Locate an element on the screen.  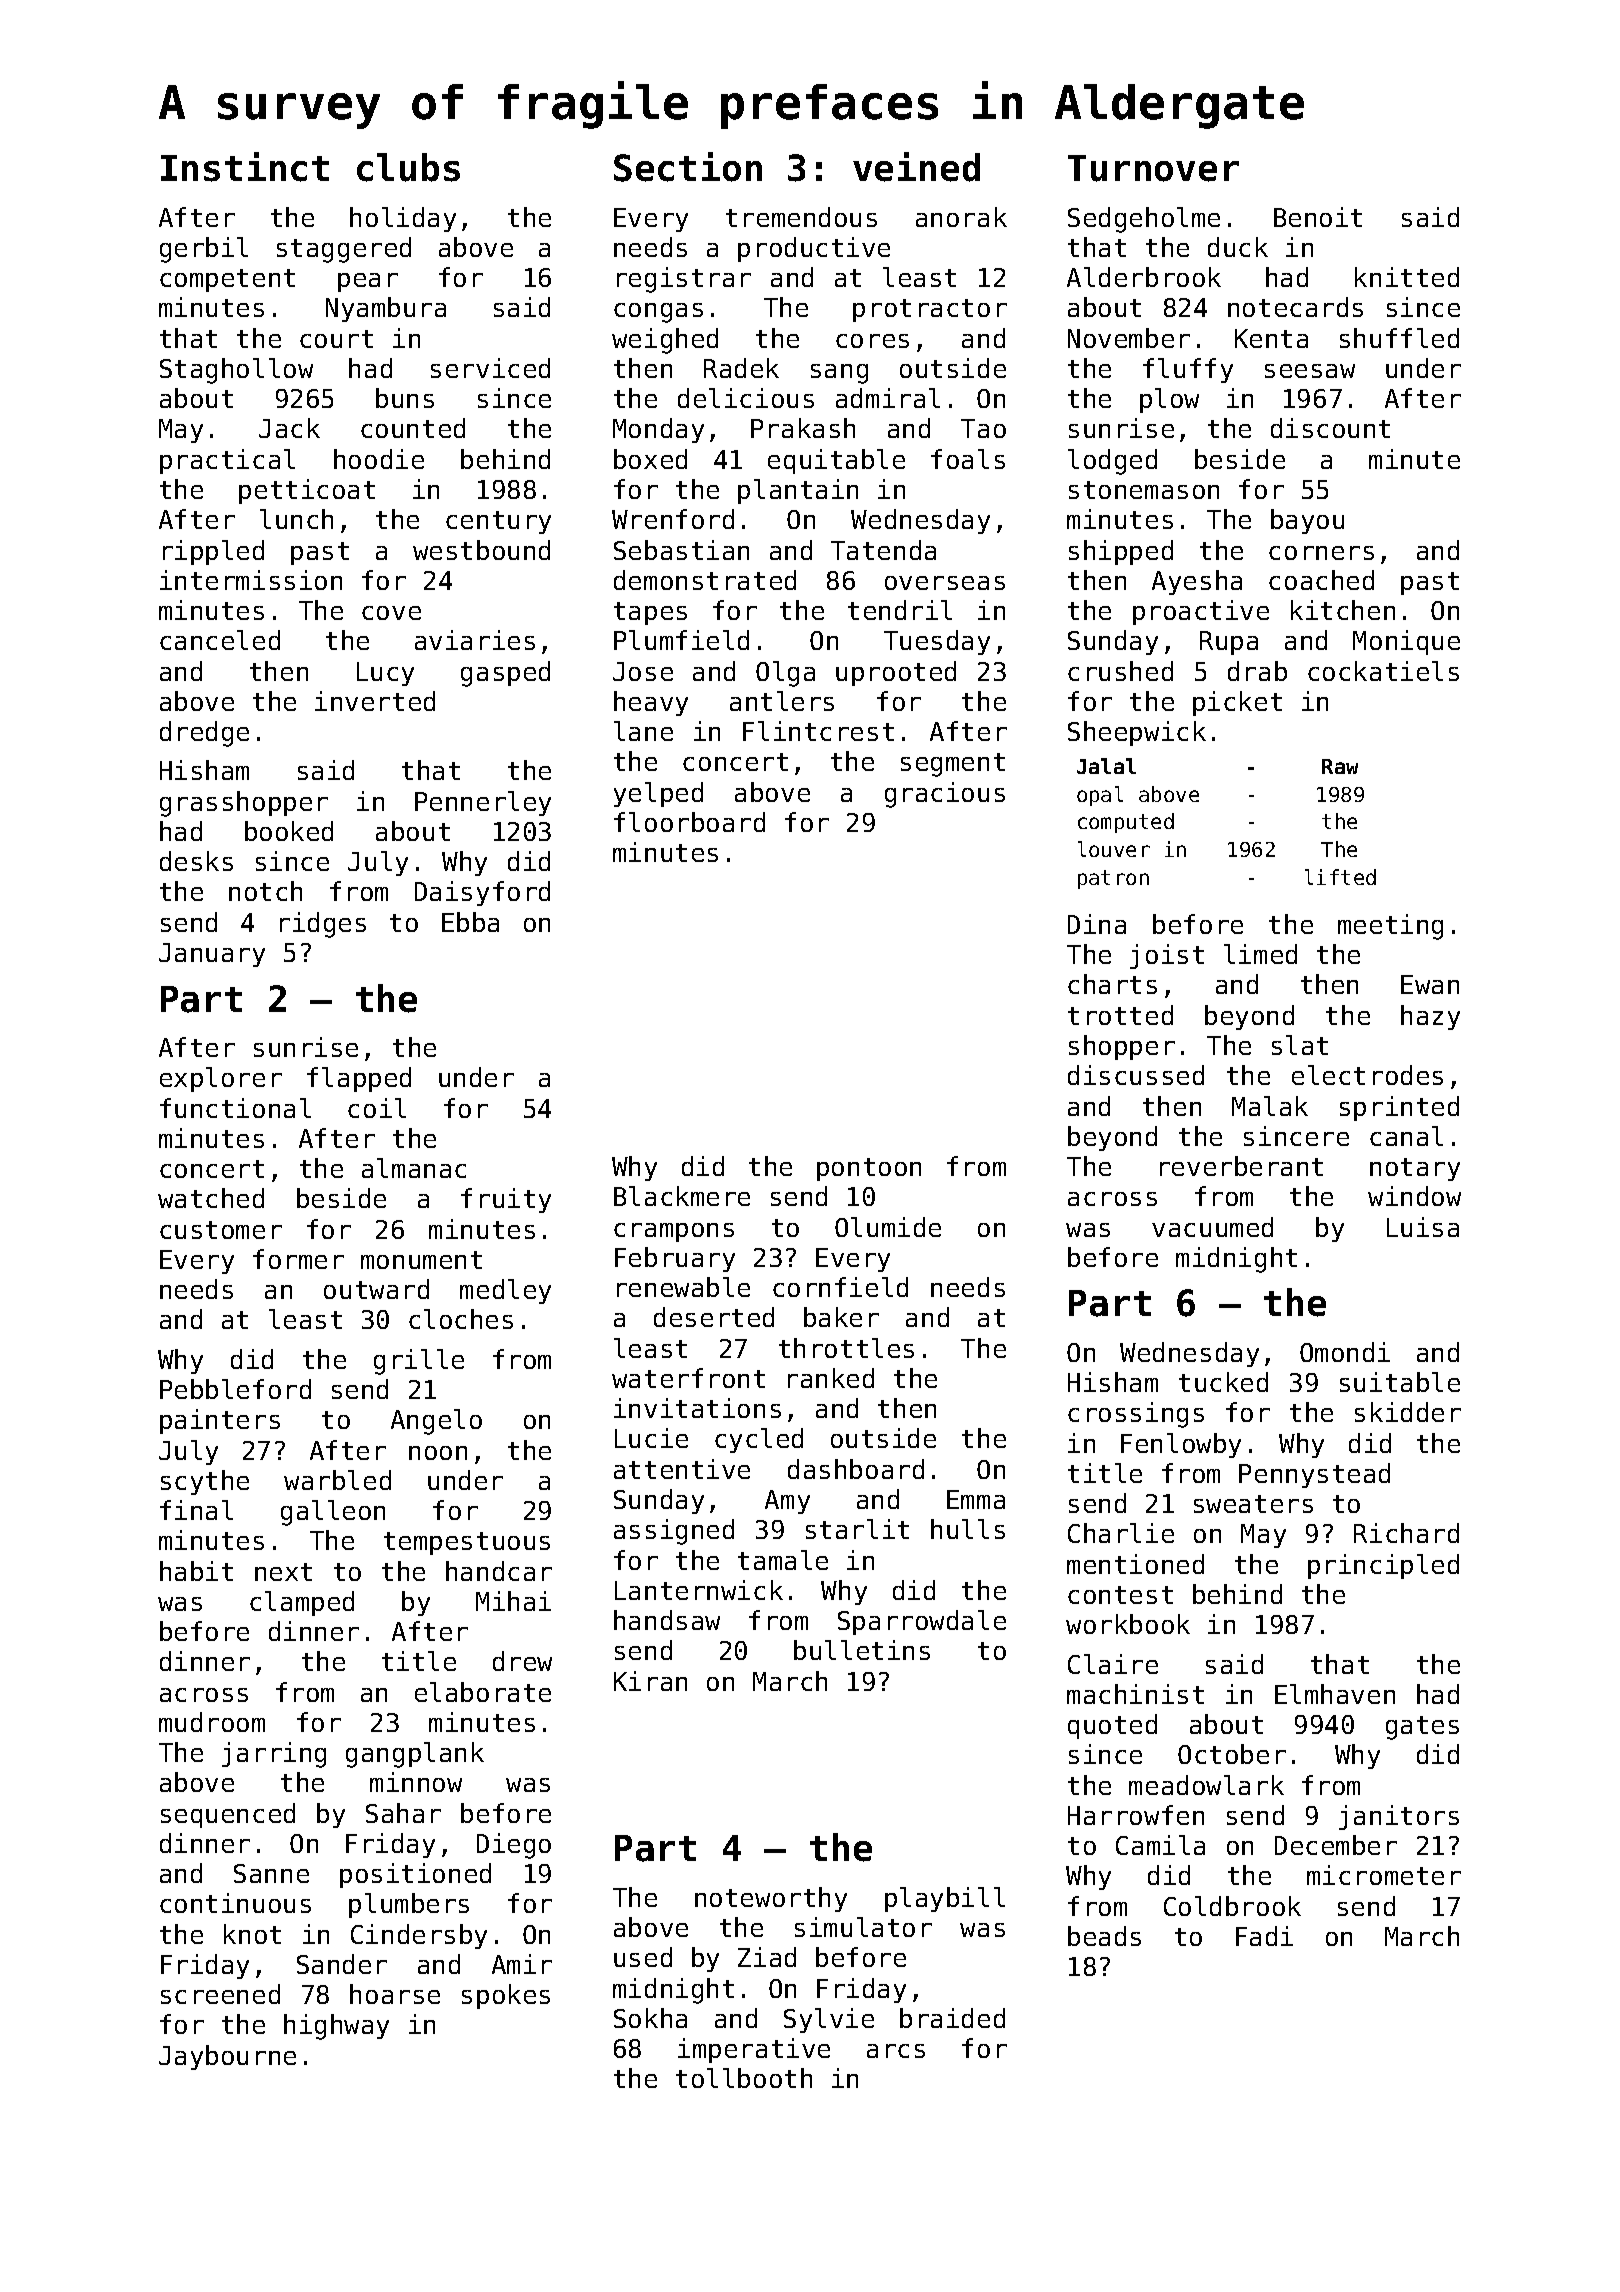
Section is located at coordinates (688, 167).
